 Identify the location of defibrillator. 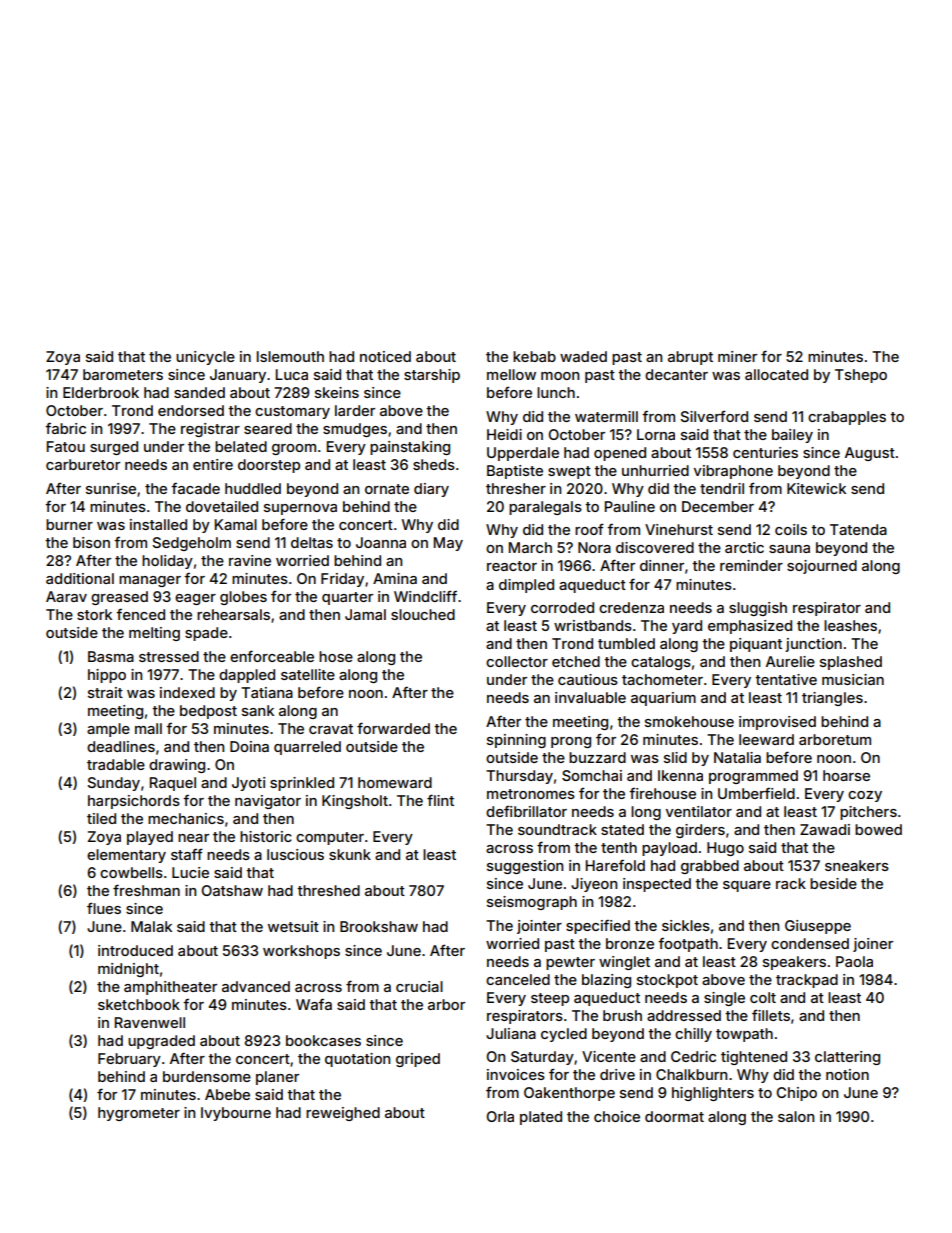
(526, 811).
